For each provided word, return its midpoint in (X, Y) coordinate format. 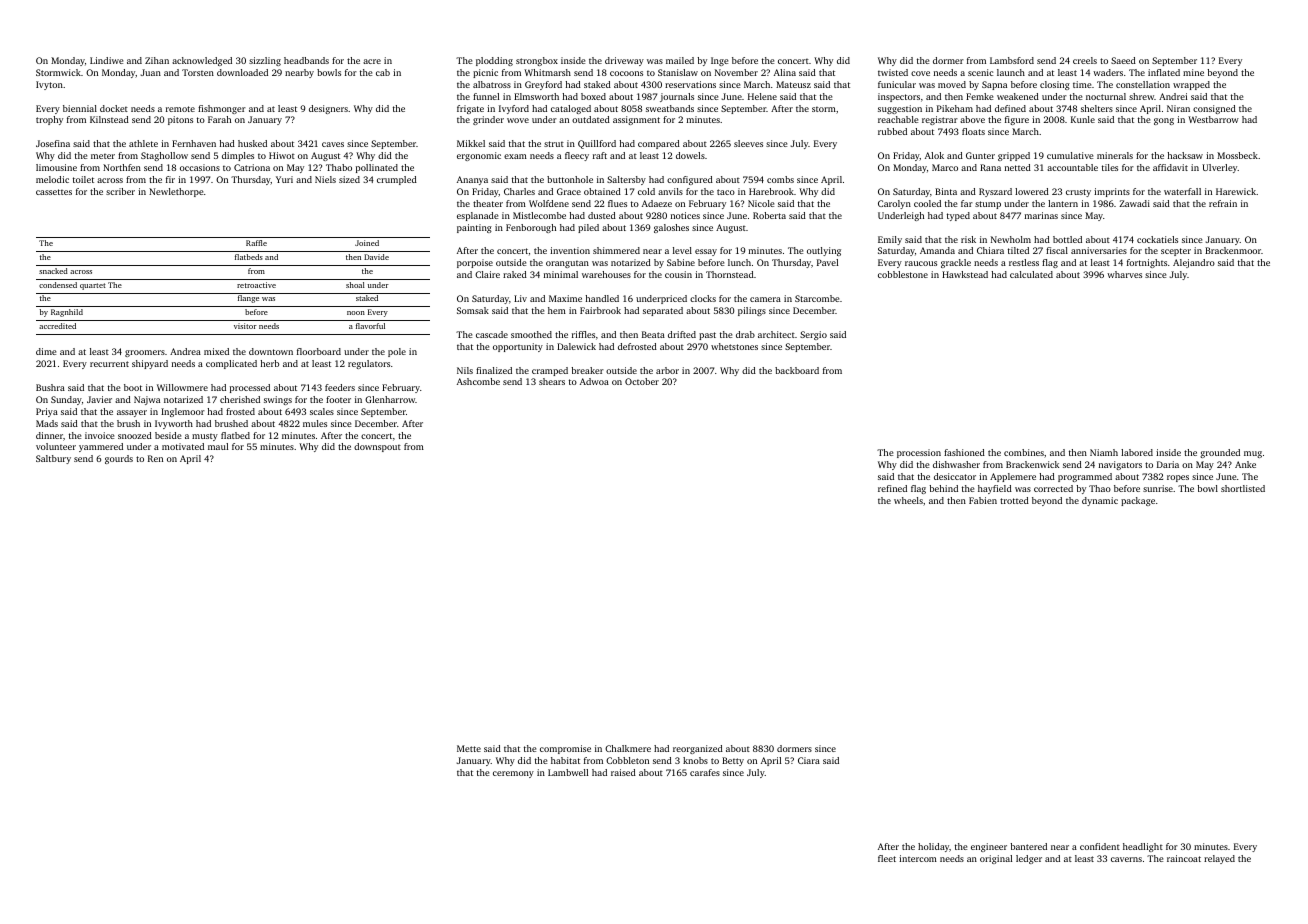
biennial (80, 108)
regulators (369, 364)
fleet (887, 858)
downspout (377, 447)
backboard (797, 370)
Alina (785, 72)
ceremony (513, 774)
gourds (119, 459)
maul (218, 446)
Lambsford (1012, 60)
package (1138, 501)
